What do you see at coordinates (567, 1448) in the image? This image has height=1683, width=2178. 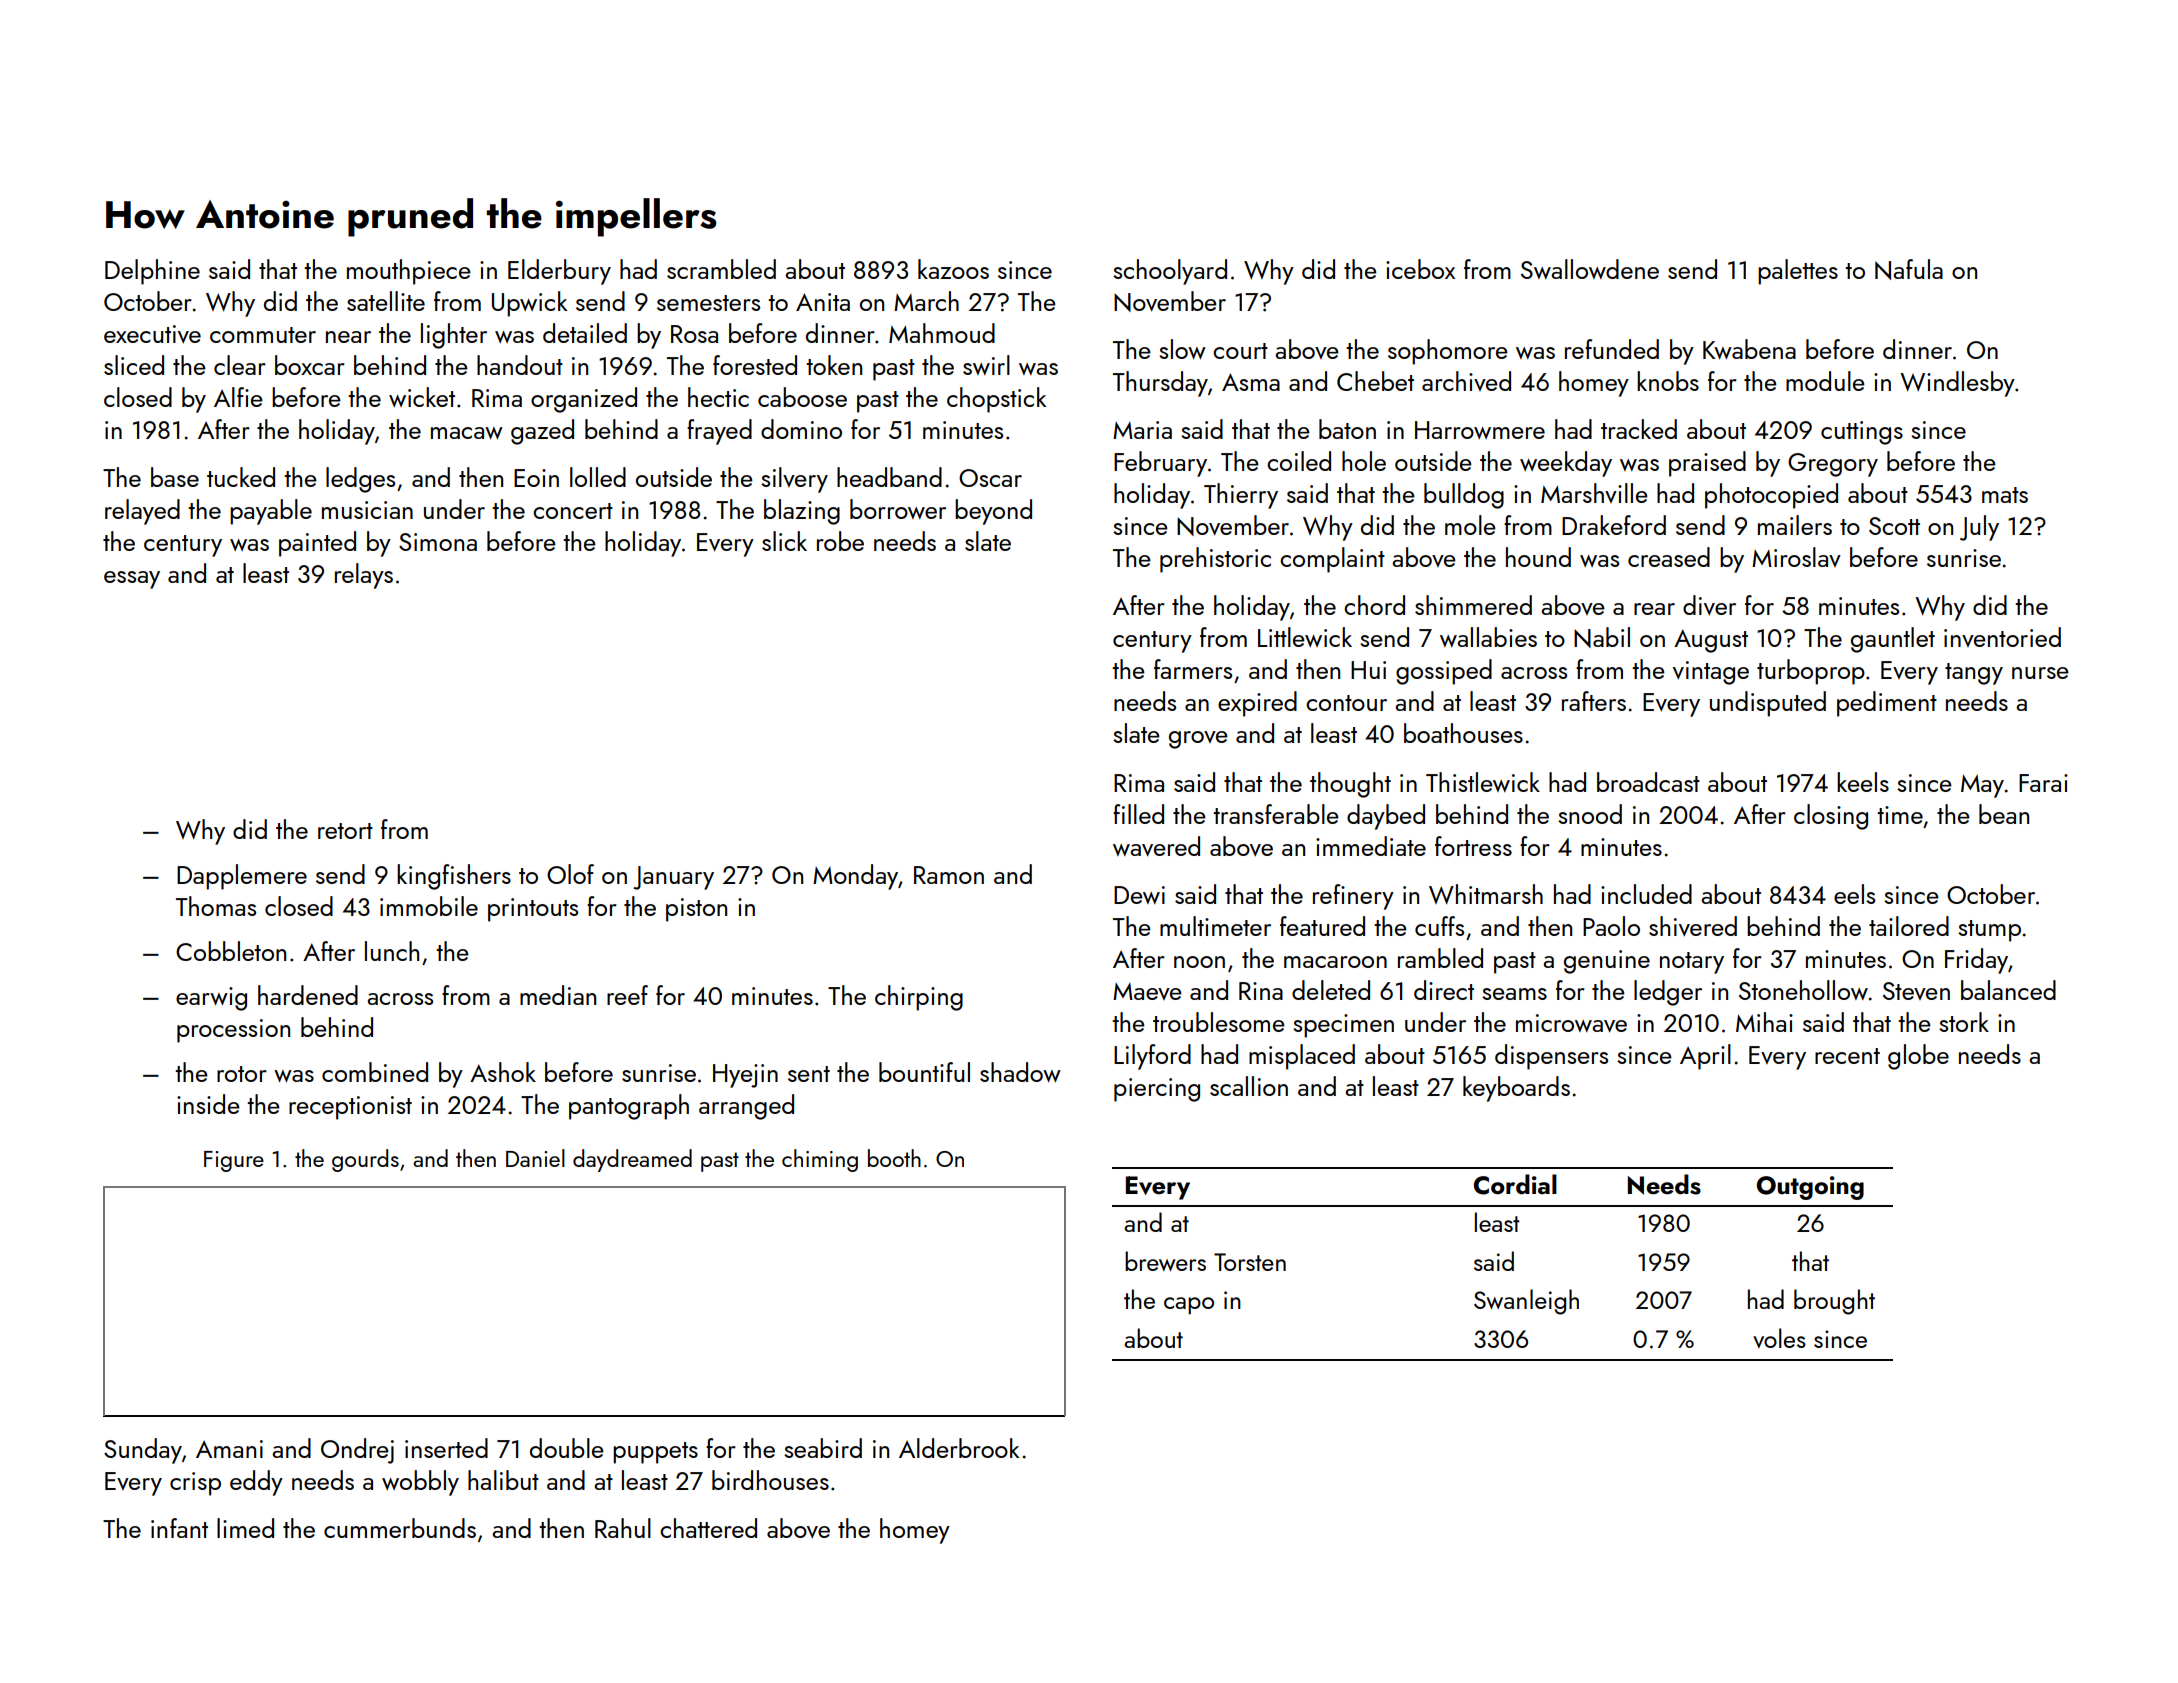 I see `double` at bounding box center [567, 1448].
